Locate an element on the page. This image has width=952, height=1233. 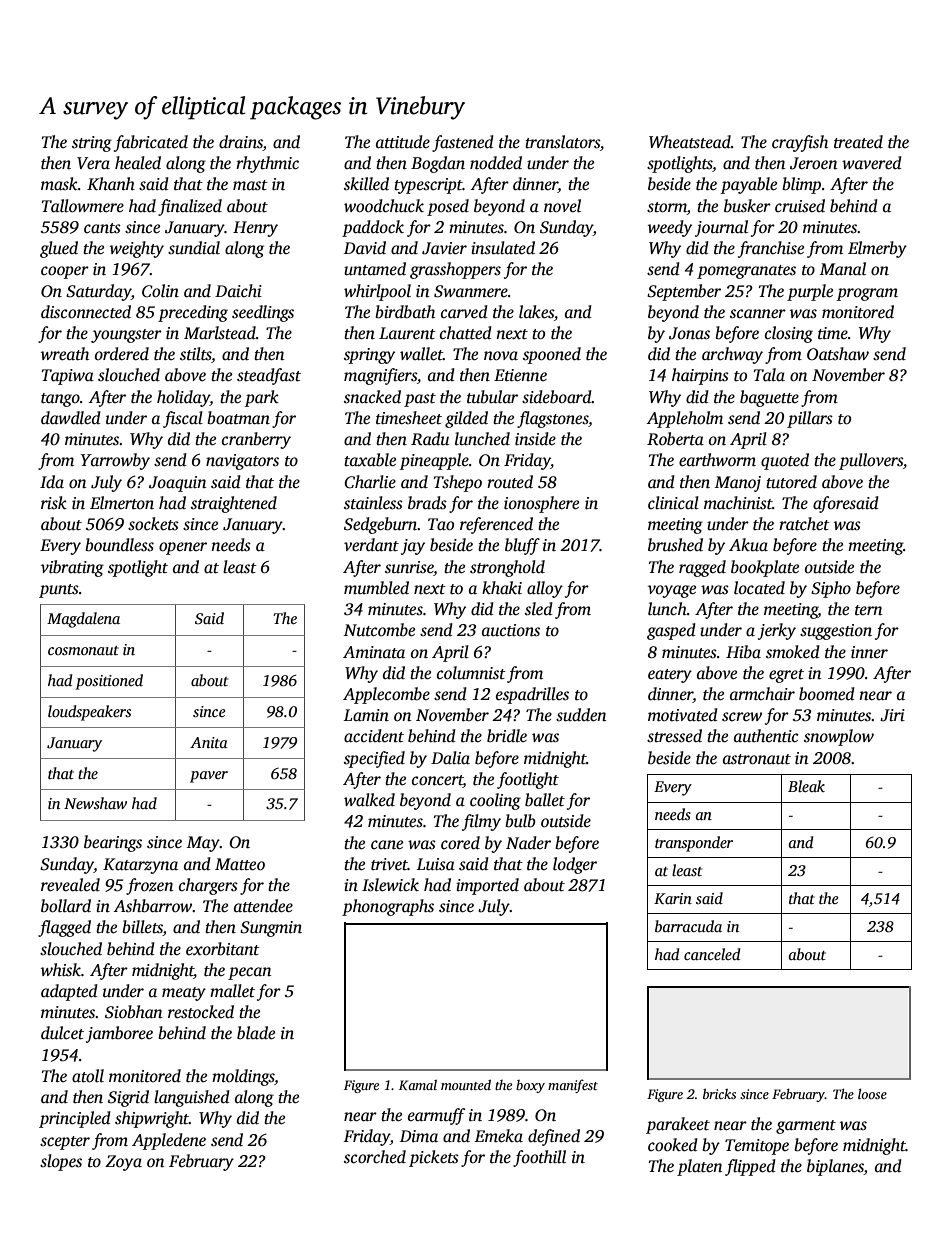
boundless is located at coordinates (119, 545).
